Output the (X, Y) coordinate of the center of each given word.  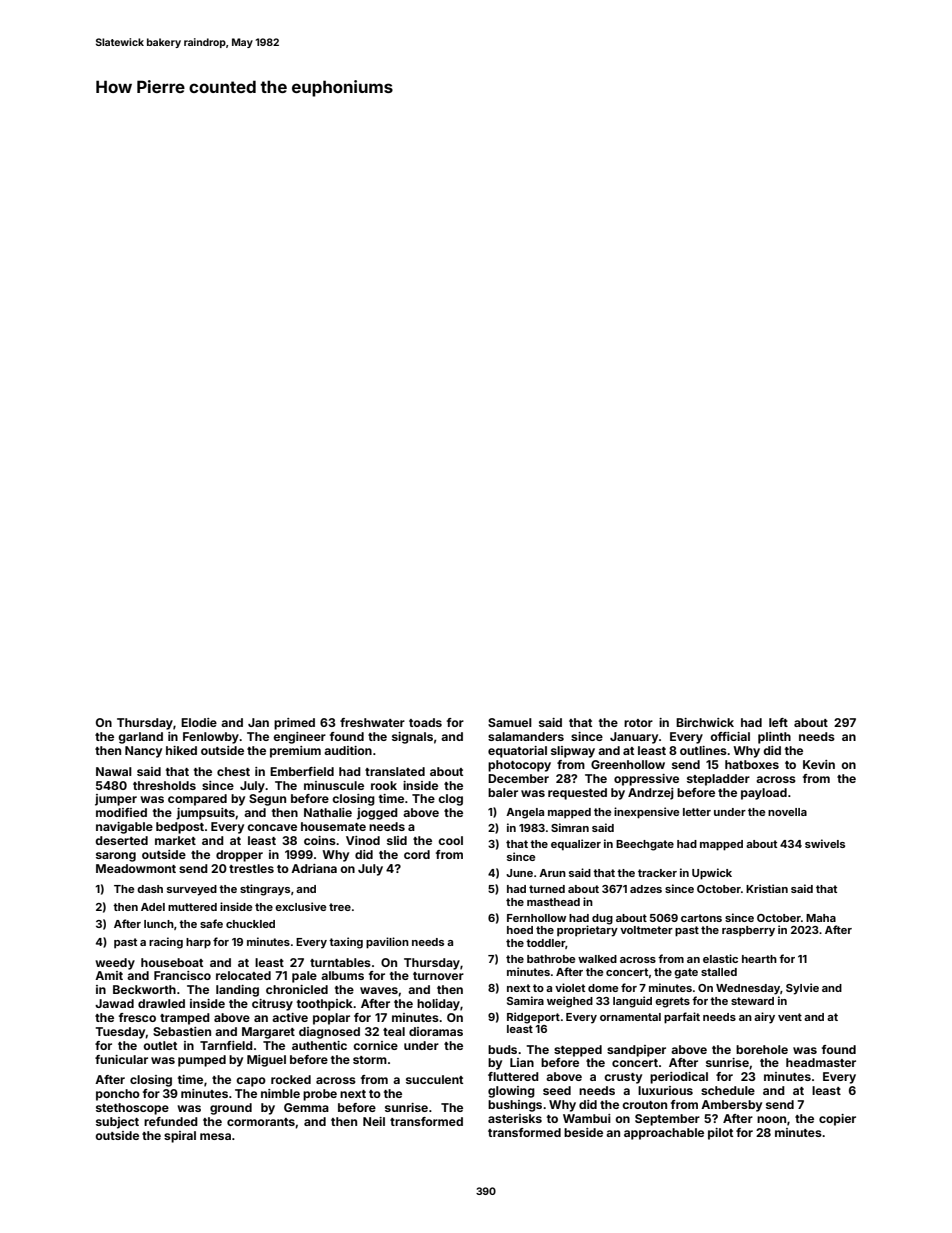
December (518, 778)
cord (417, 854)
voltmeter (646, 930)
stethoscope (132, 1109)
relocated (243, 975)
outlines (703, 750)
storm (370, 1060)
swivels (825, 843)
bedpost (180, 828)
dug (602, 919)
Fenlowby (211, 738)
